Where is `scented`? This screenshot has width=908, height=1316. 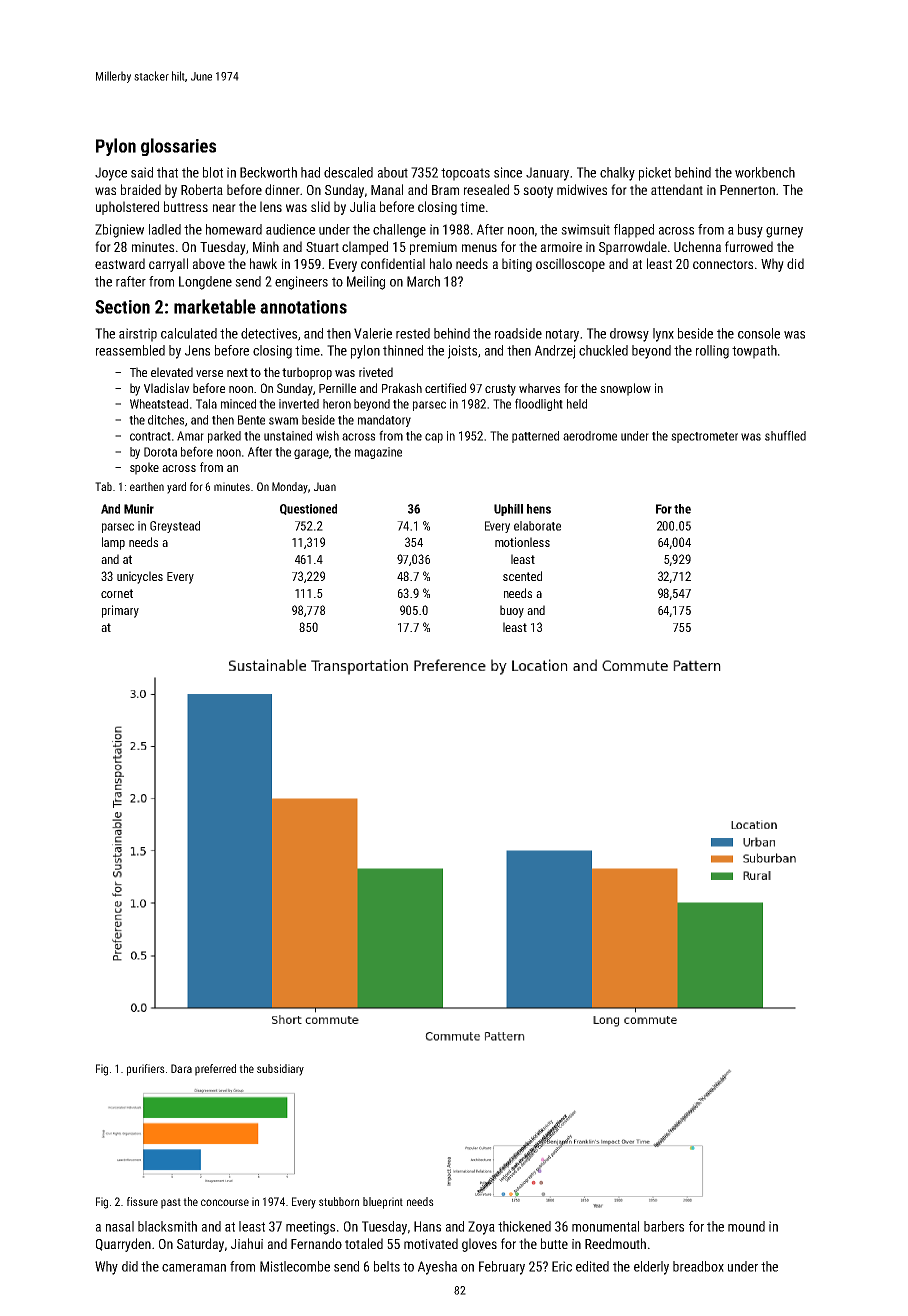 scented is located at coordinates (522, 576).
